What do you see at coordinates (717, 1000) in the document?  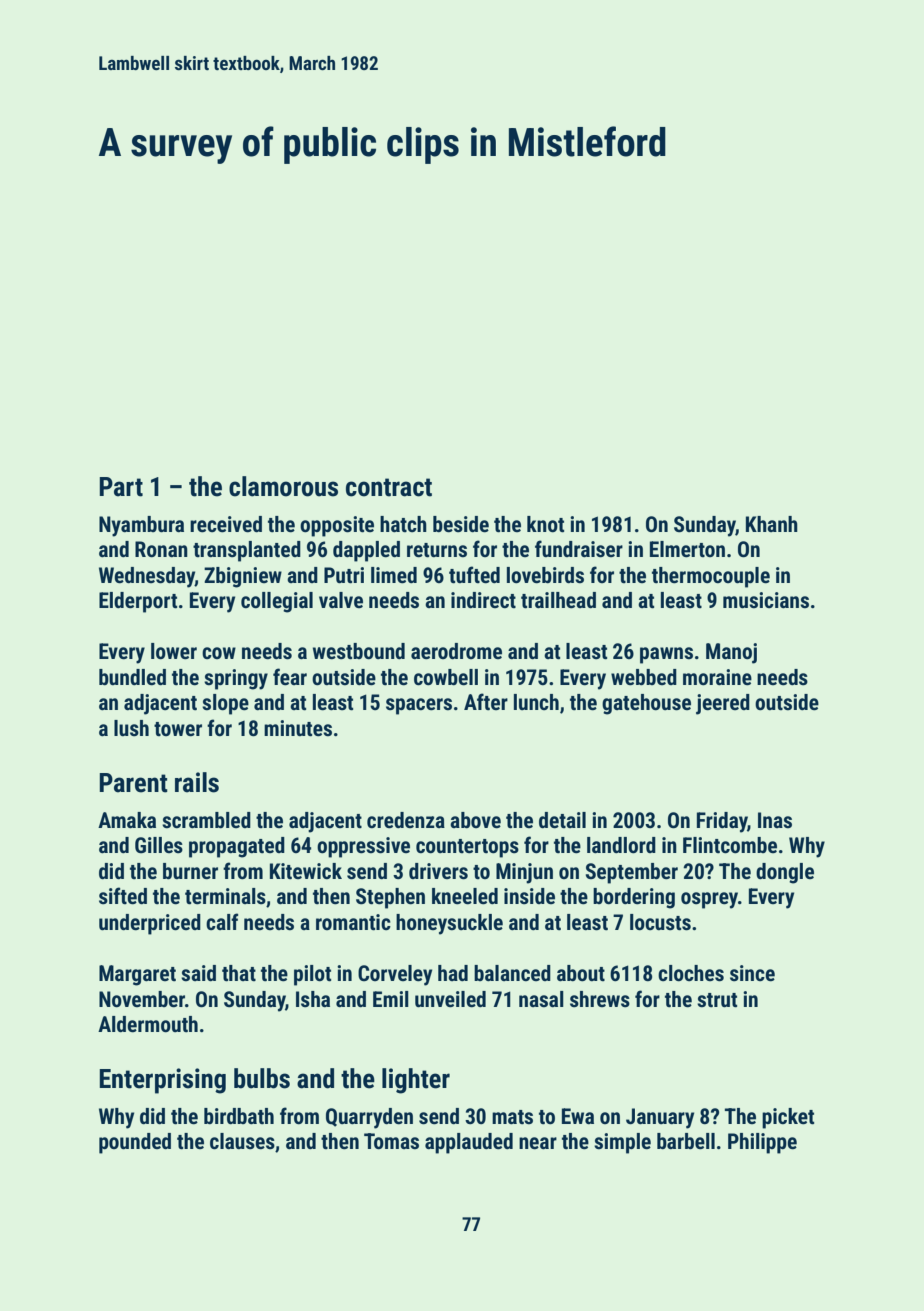 I see `strut` at bounding box center [717, 1000].
